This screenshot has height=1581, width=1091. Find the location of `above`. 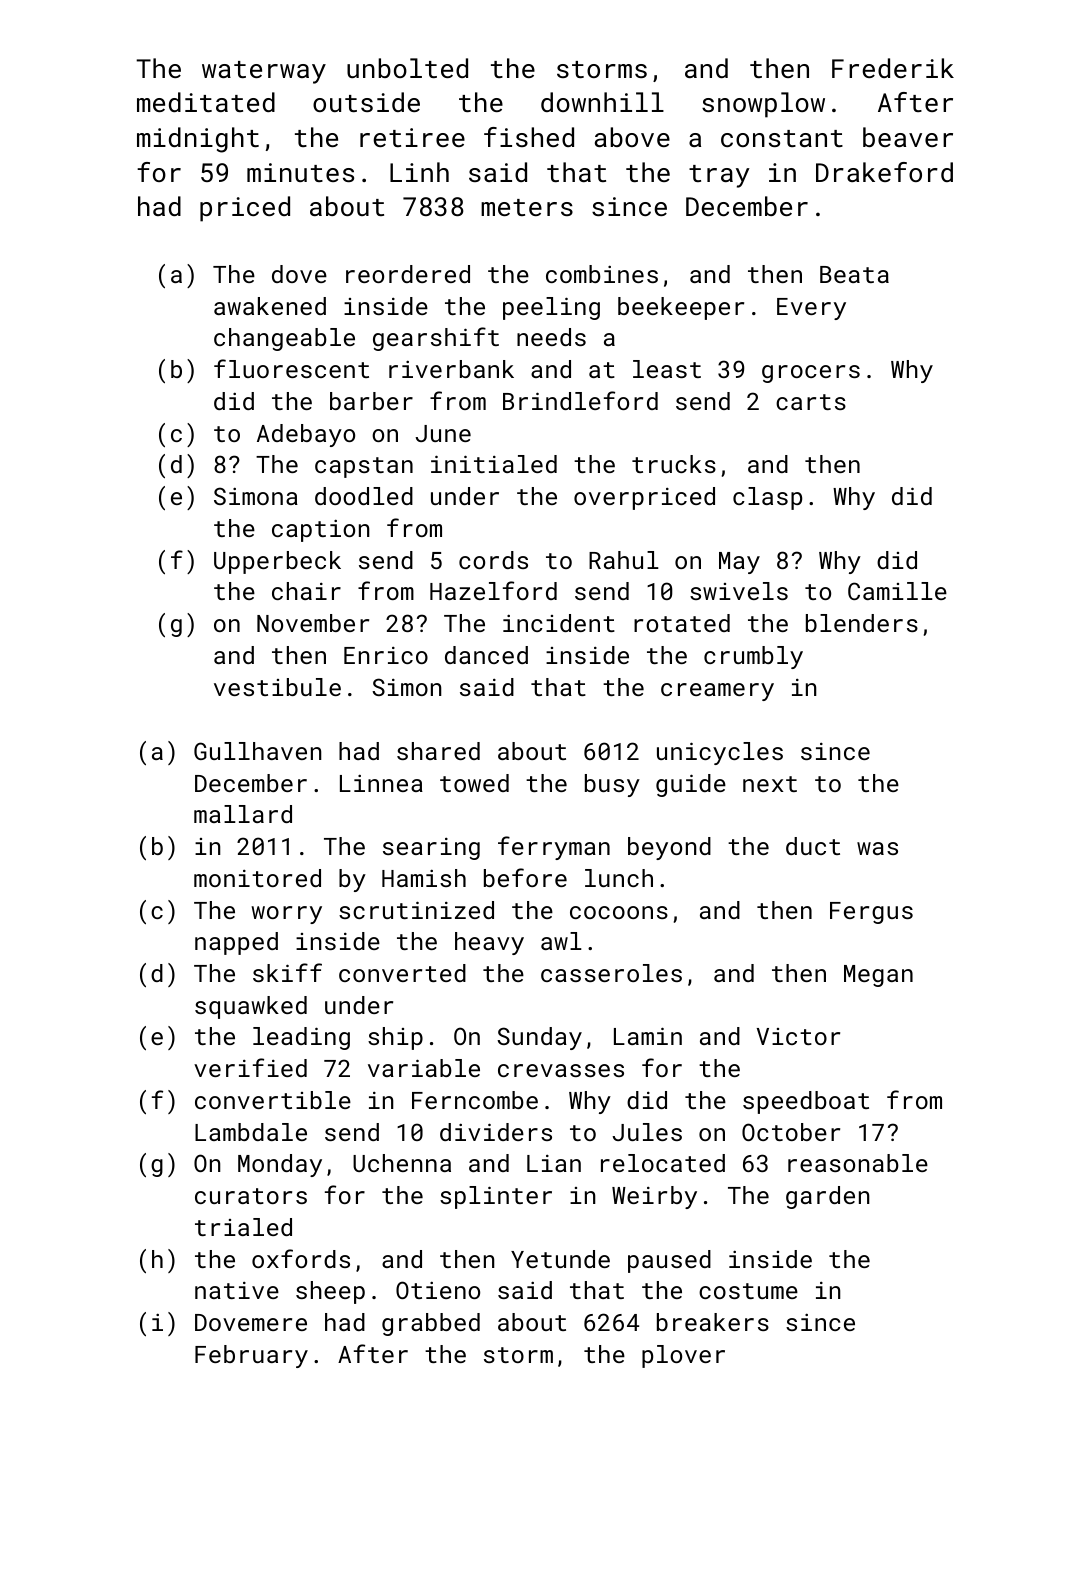

above is located at coordinates (632, 137).
